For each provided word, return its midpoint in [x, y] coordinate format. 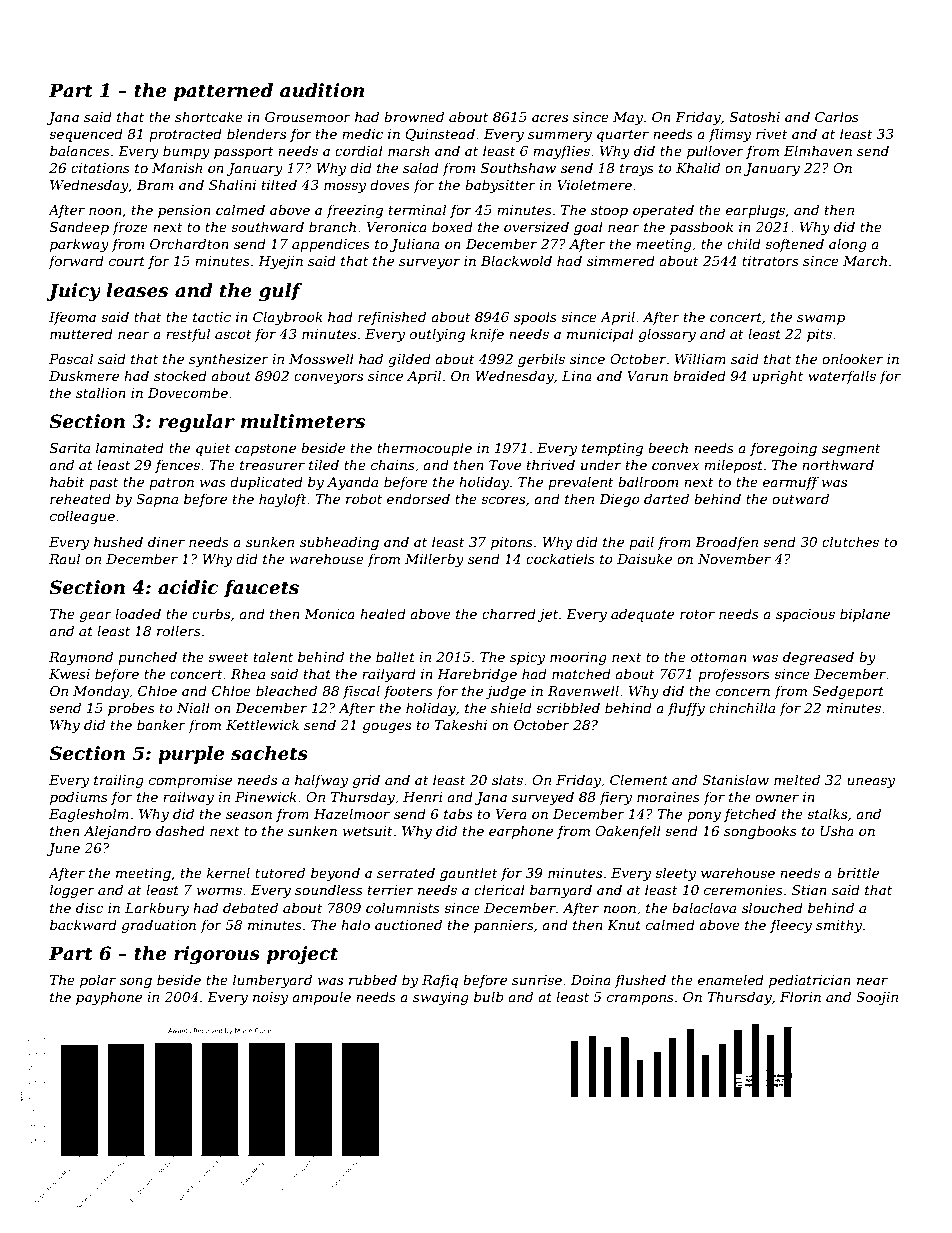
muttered [81, 333]
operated [663, 211]
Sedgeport [848, 692]
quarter [623, 136]
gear [96, 616]
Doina [591, 980]
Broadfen [726, 543]
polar [98, 981]
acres [550, 118]
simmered [621, 260]
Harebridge [477, 675]
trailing [119, 781]
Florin [800, 996]
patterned [223, 92]
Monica [329, 614]
